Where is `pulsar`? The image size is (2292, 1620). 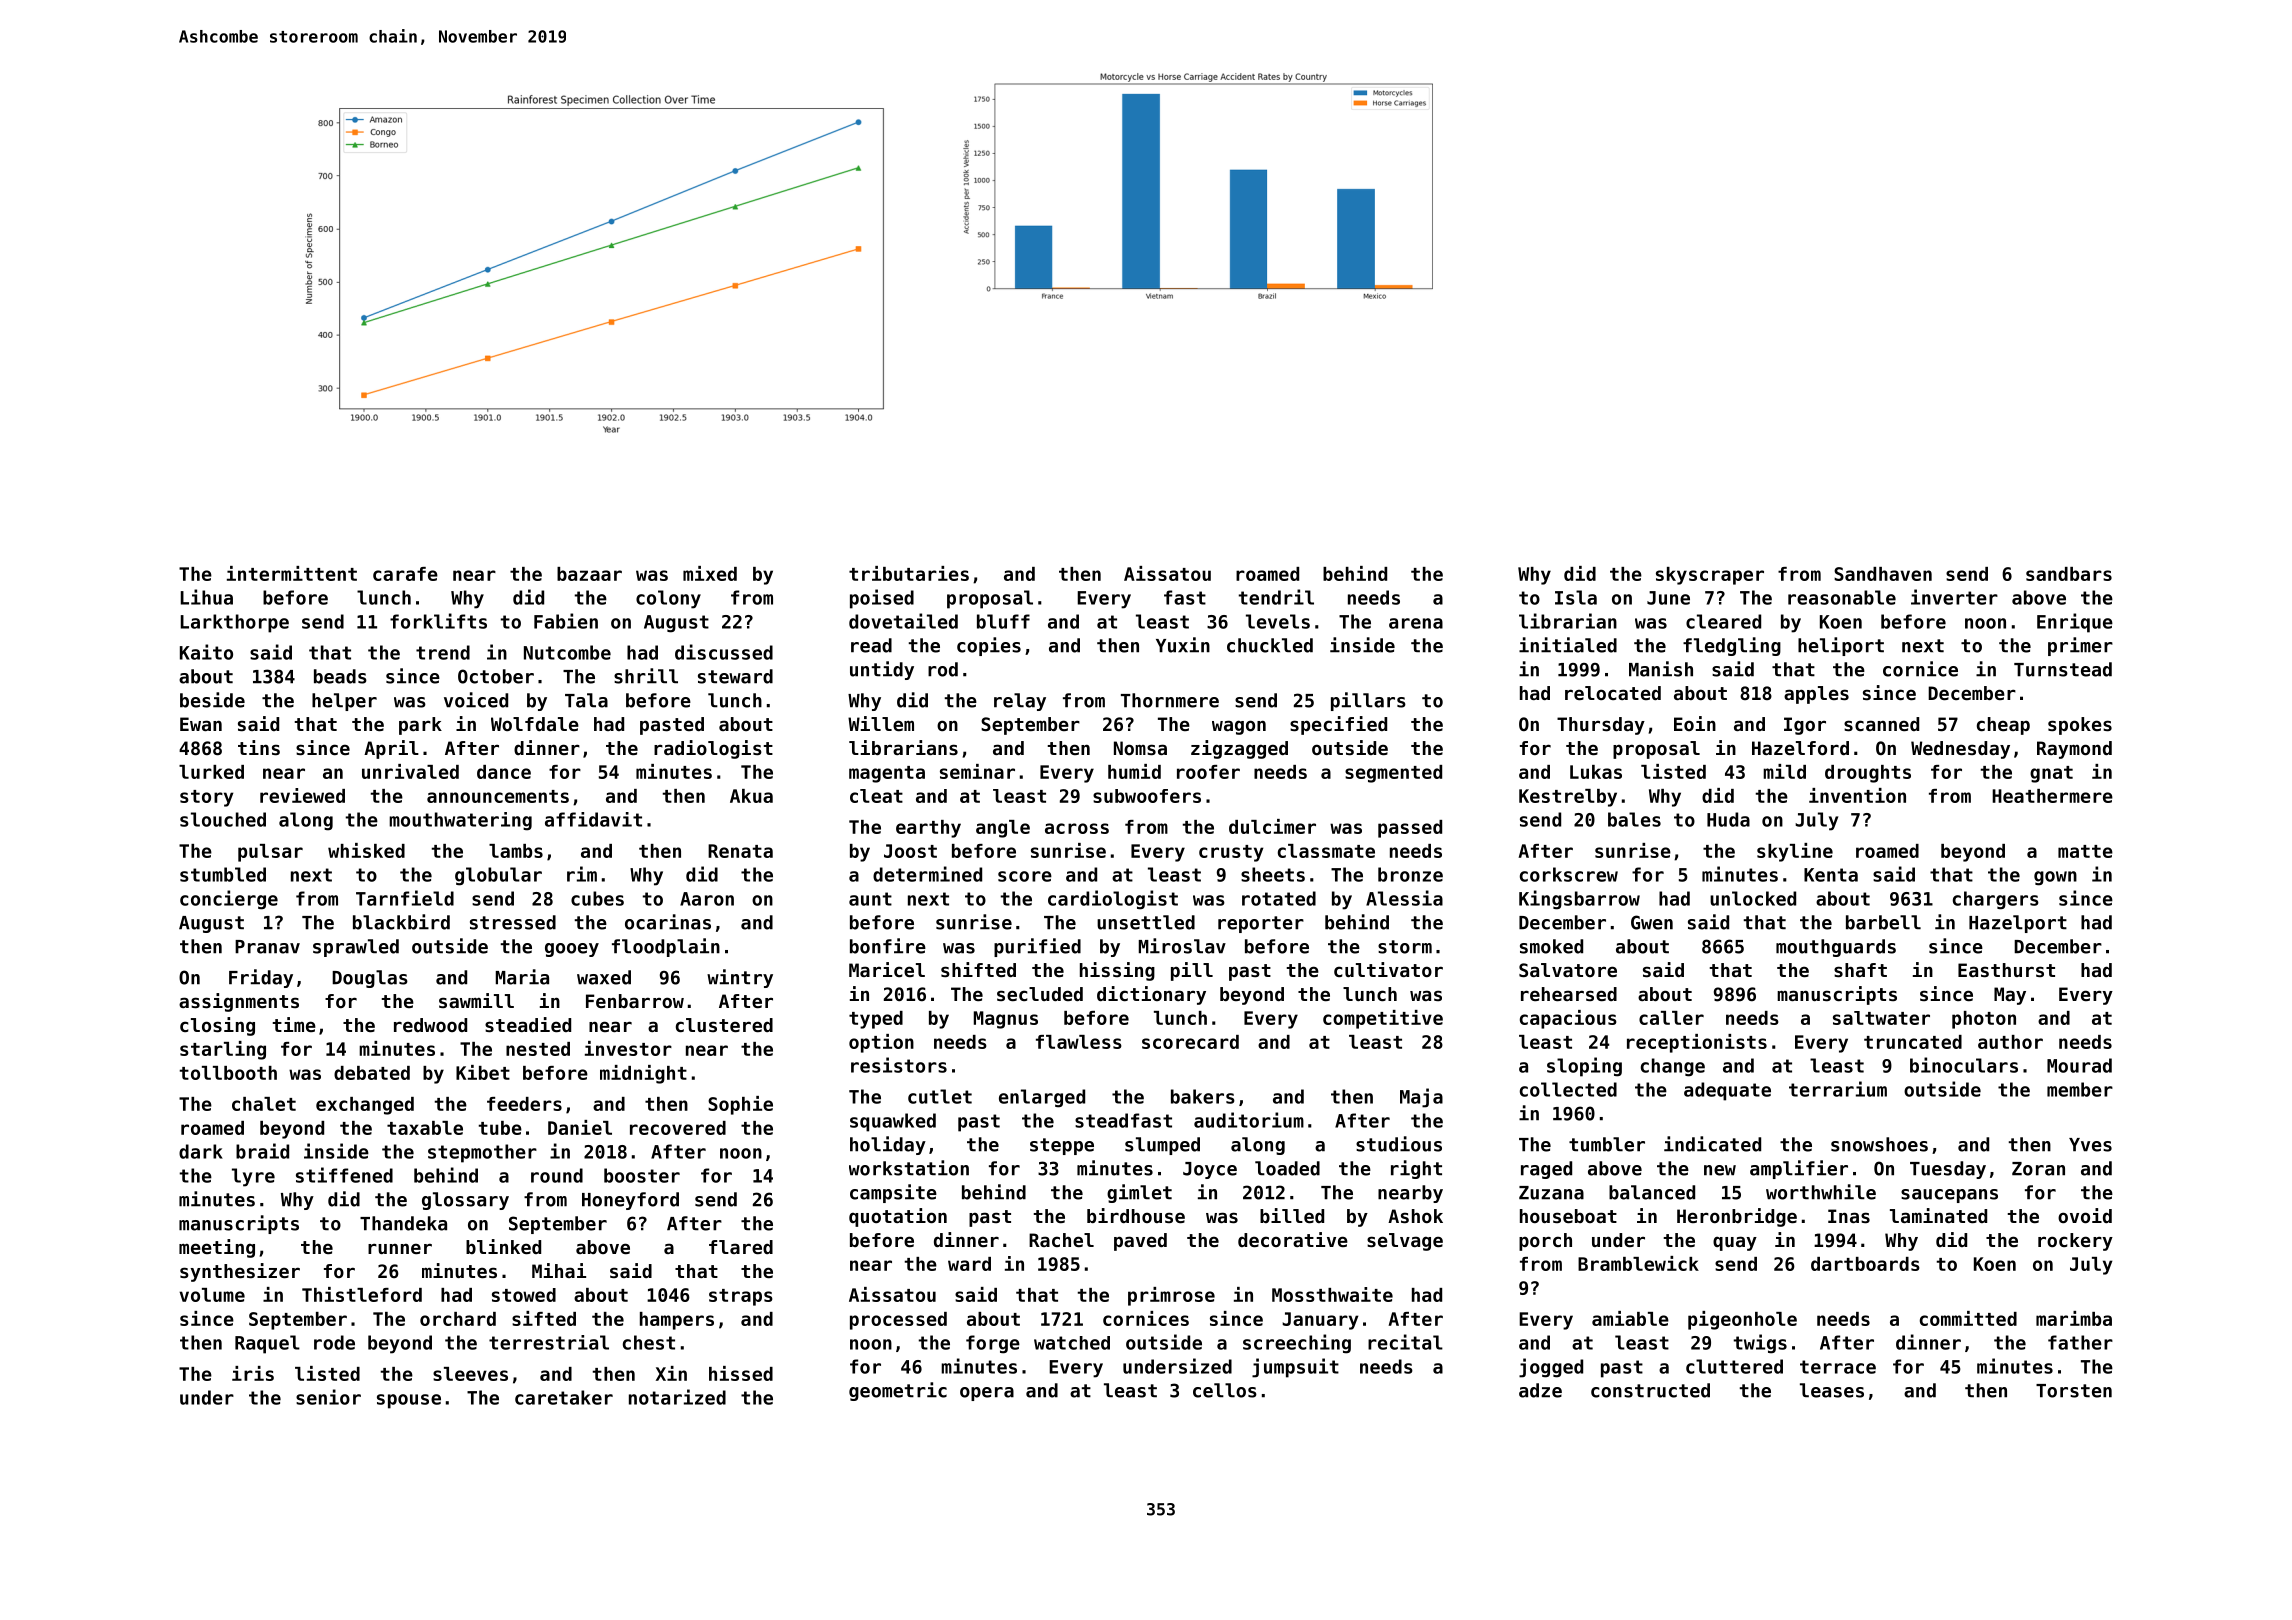
pulsar is located at coordinates (270, 853).
